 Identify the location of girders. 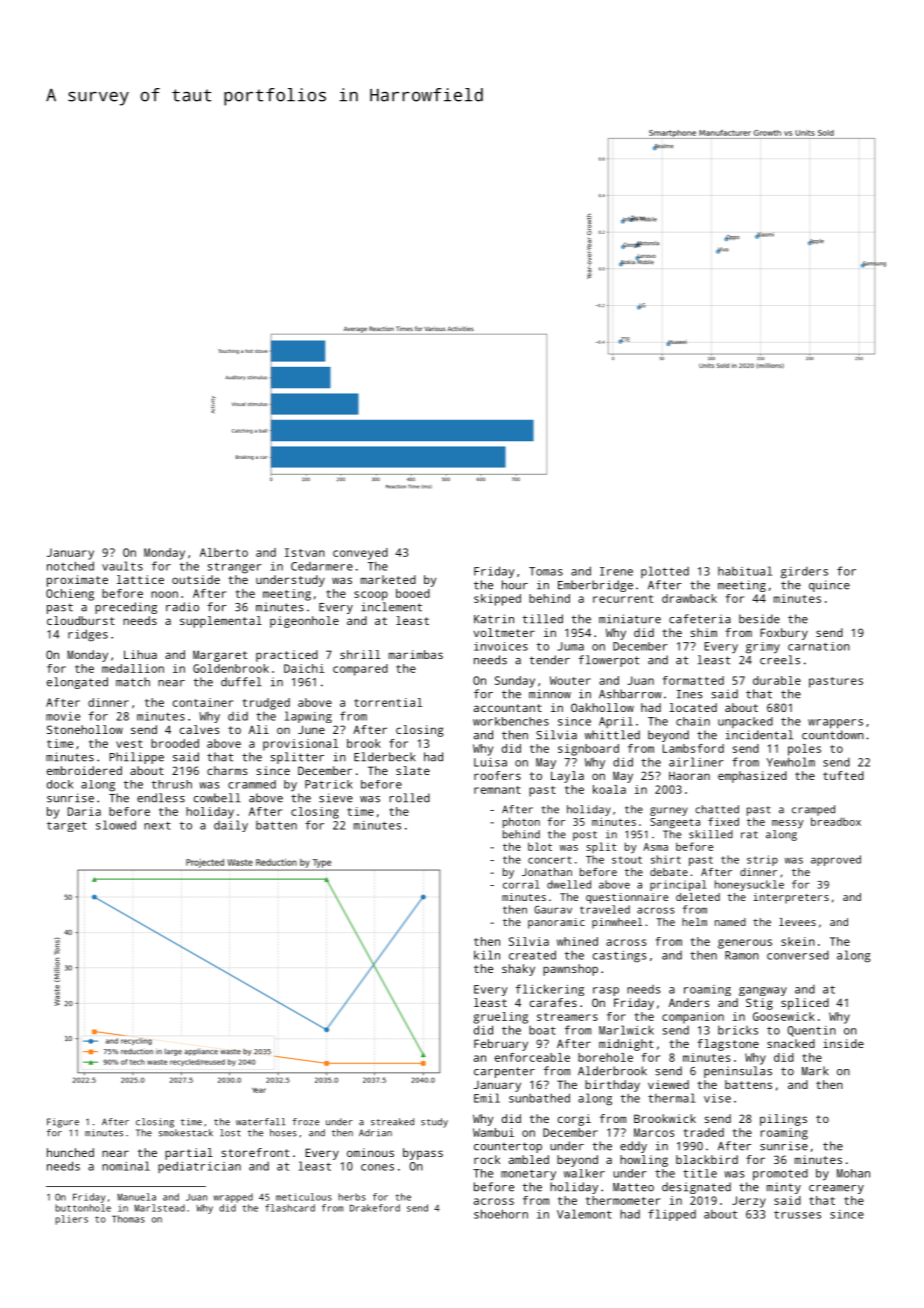
(804, 572).
